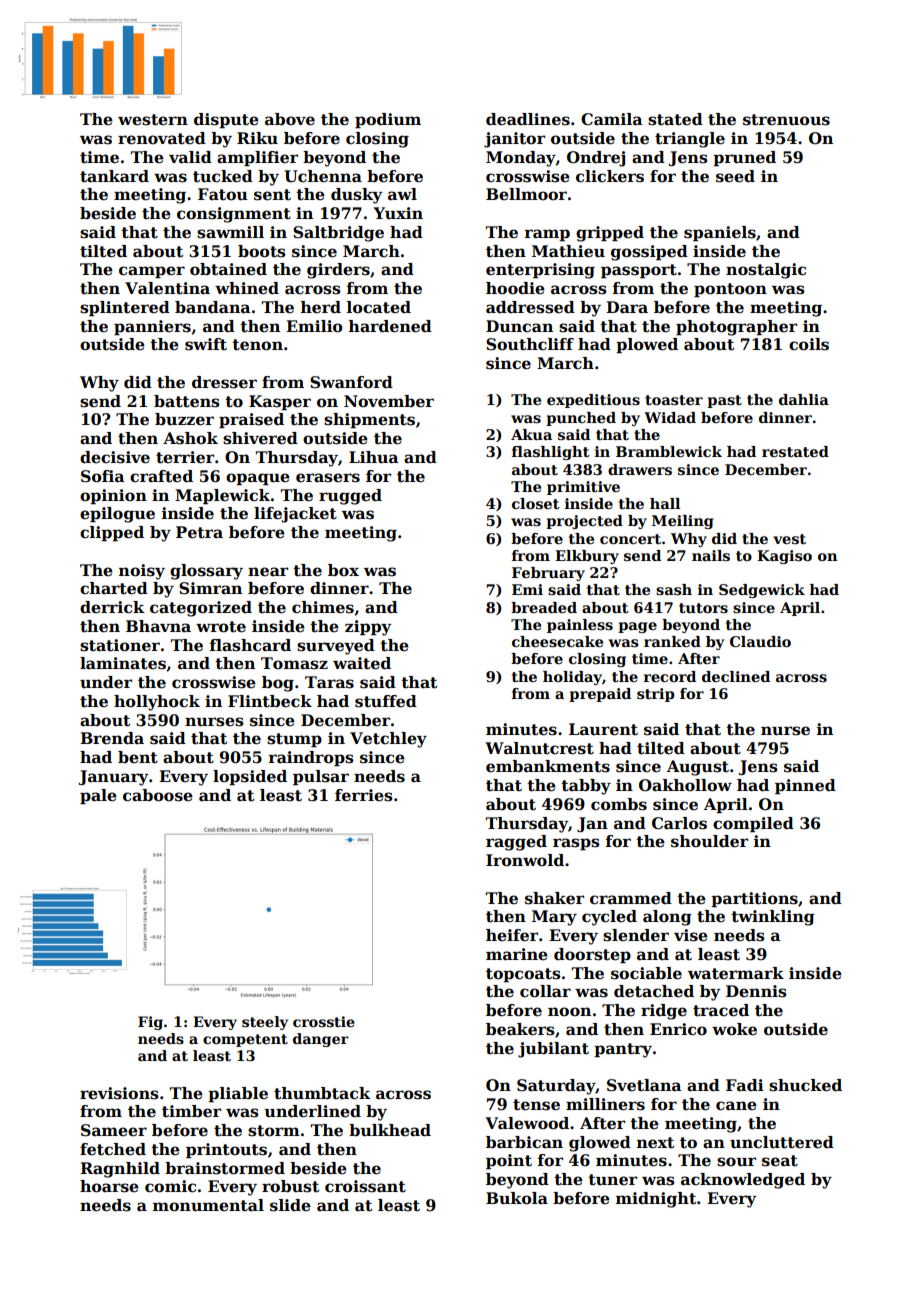 This page has width=924, height=1314. Describe the element at coordinates (656, 1200) in the page. I see `midnight` at that location.
